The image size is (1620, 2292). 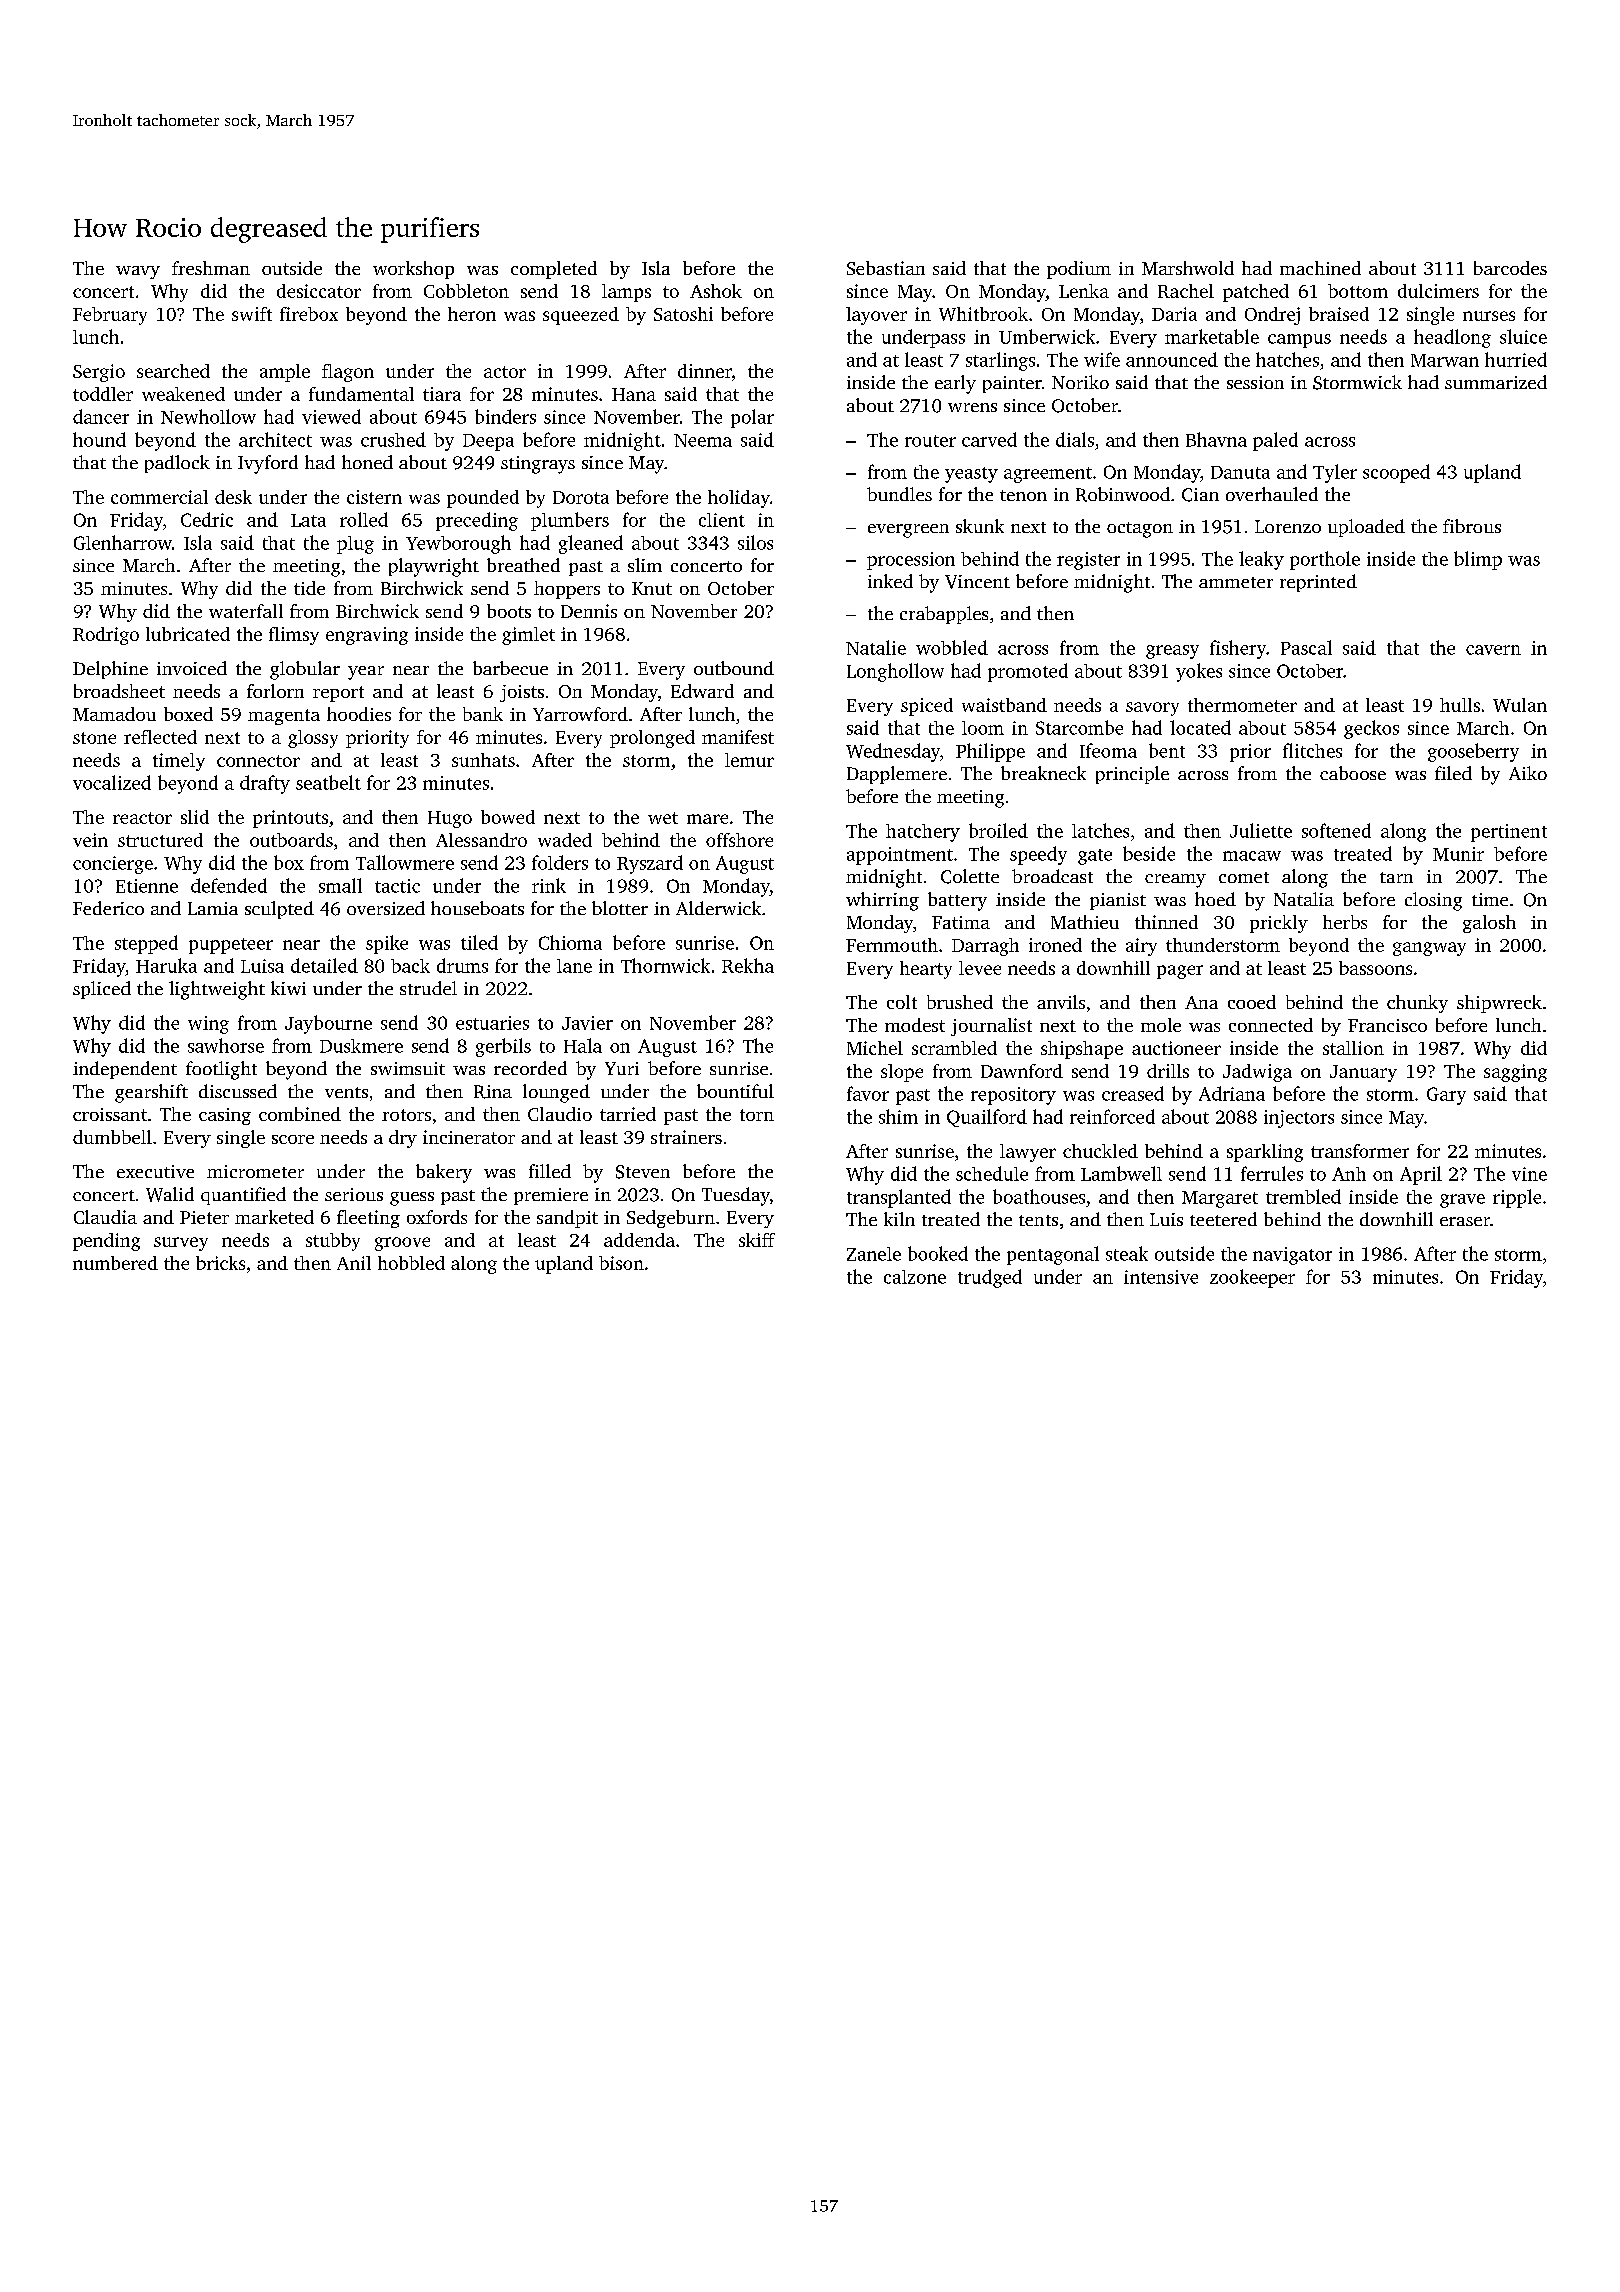 What do you see at coordinates (1509, 833) in the screenshot?
I see `pertinent` at bounding box center [1509, 833].
